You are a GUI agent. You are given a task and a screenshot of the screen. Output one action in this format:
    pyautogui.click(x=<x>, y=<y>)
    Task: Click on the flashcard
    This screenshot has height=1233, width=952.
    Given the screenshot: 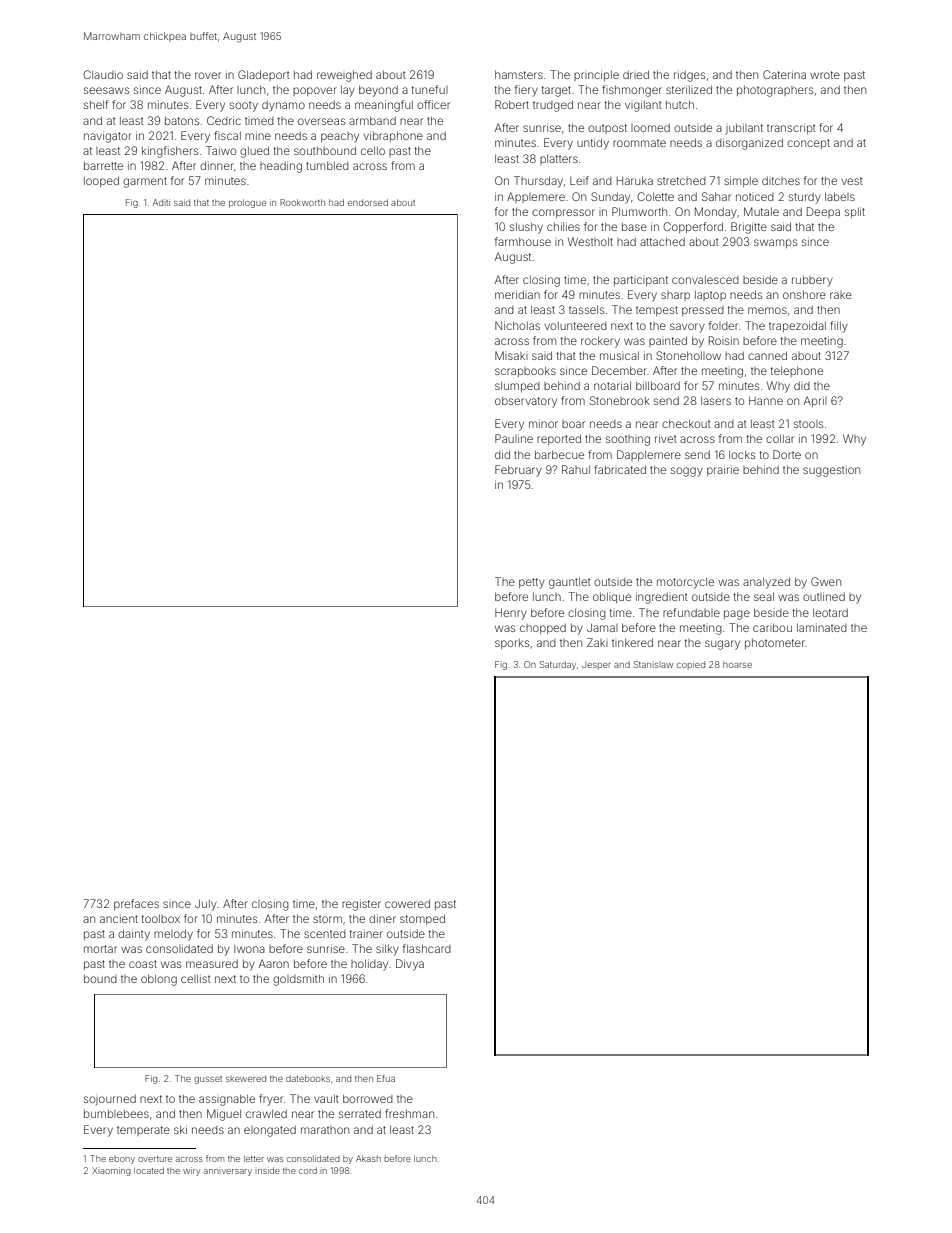 What is the action you would take?
    pyautogui.click(x=427, y=948)
